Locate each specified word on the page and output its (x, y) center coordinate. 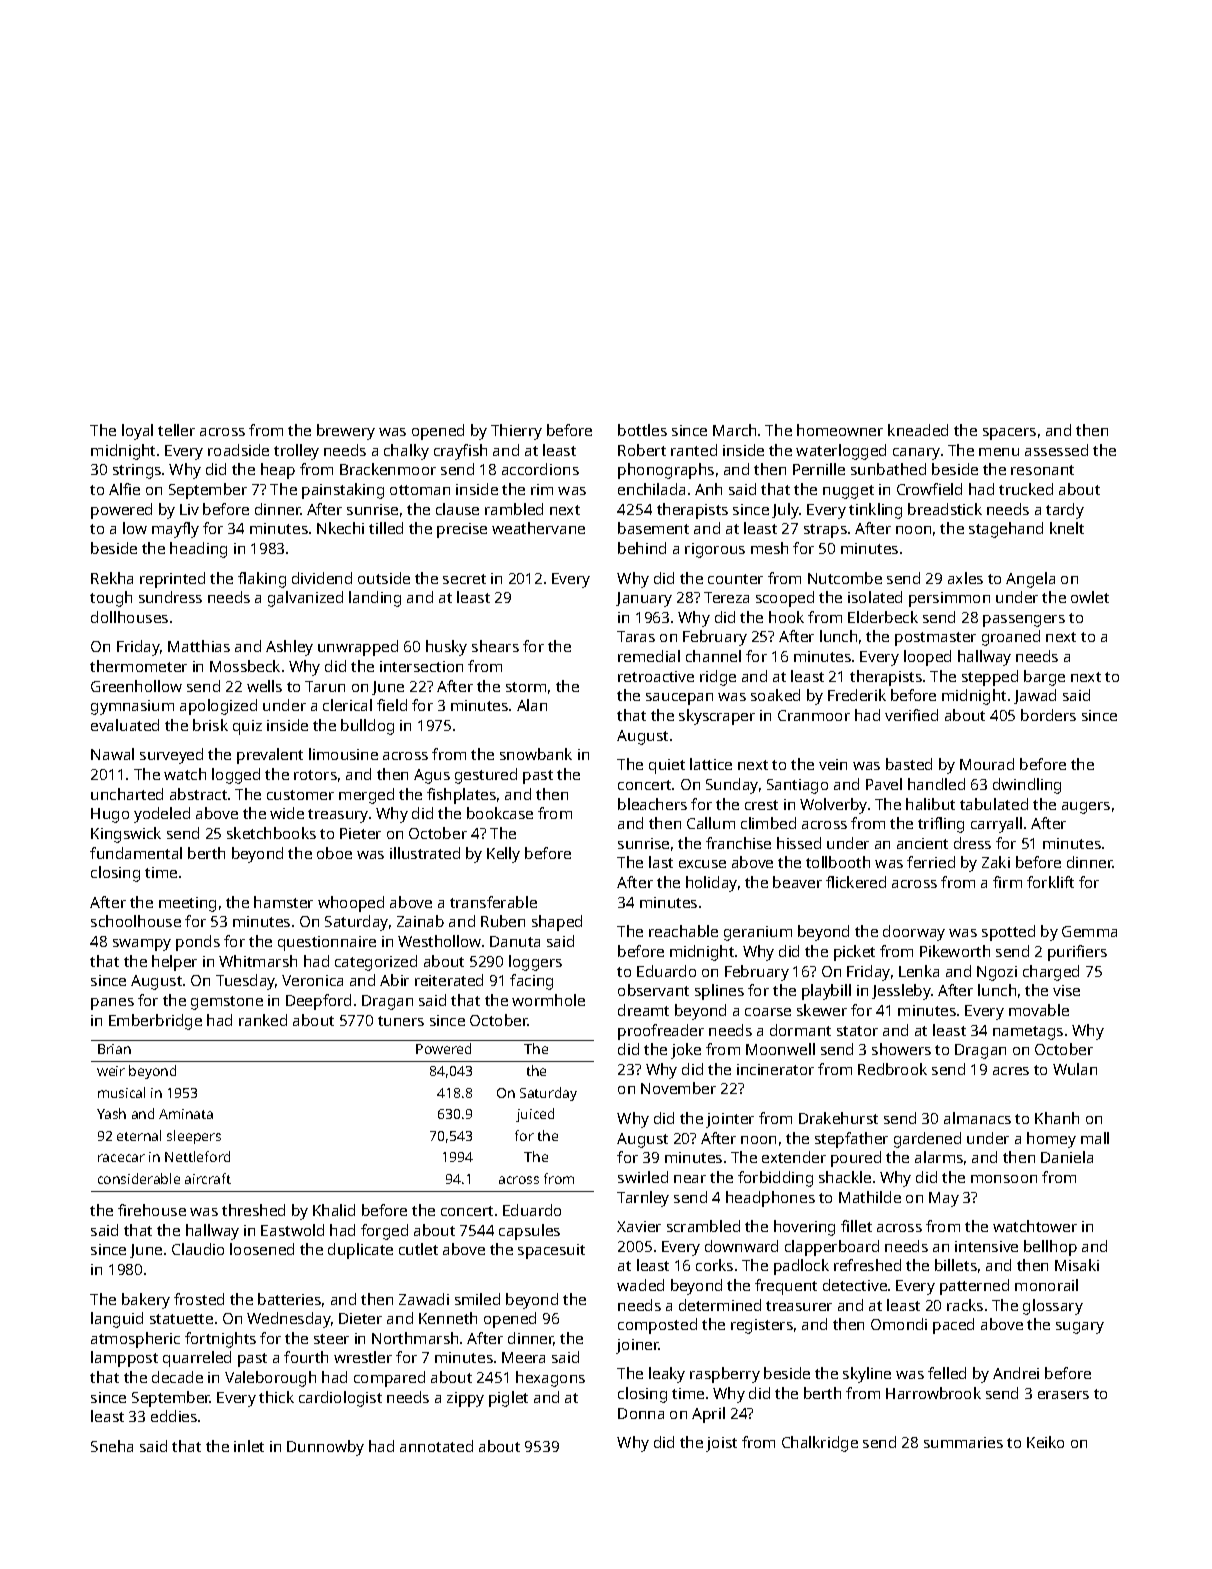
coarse (768, 1012)
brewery (346, 432)
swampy (142, 945)
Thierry (516, 432)
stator (857, 1031)
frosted (199, 1299)
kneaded (918, 430)
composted (657, 1326)
